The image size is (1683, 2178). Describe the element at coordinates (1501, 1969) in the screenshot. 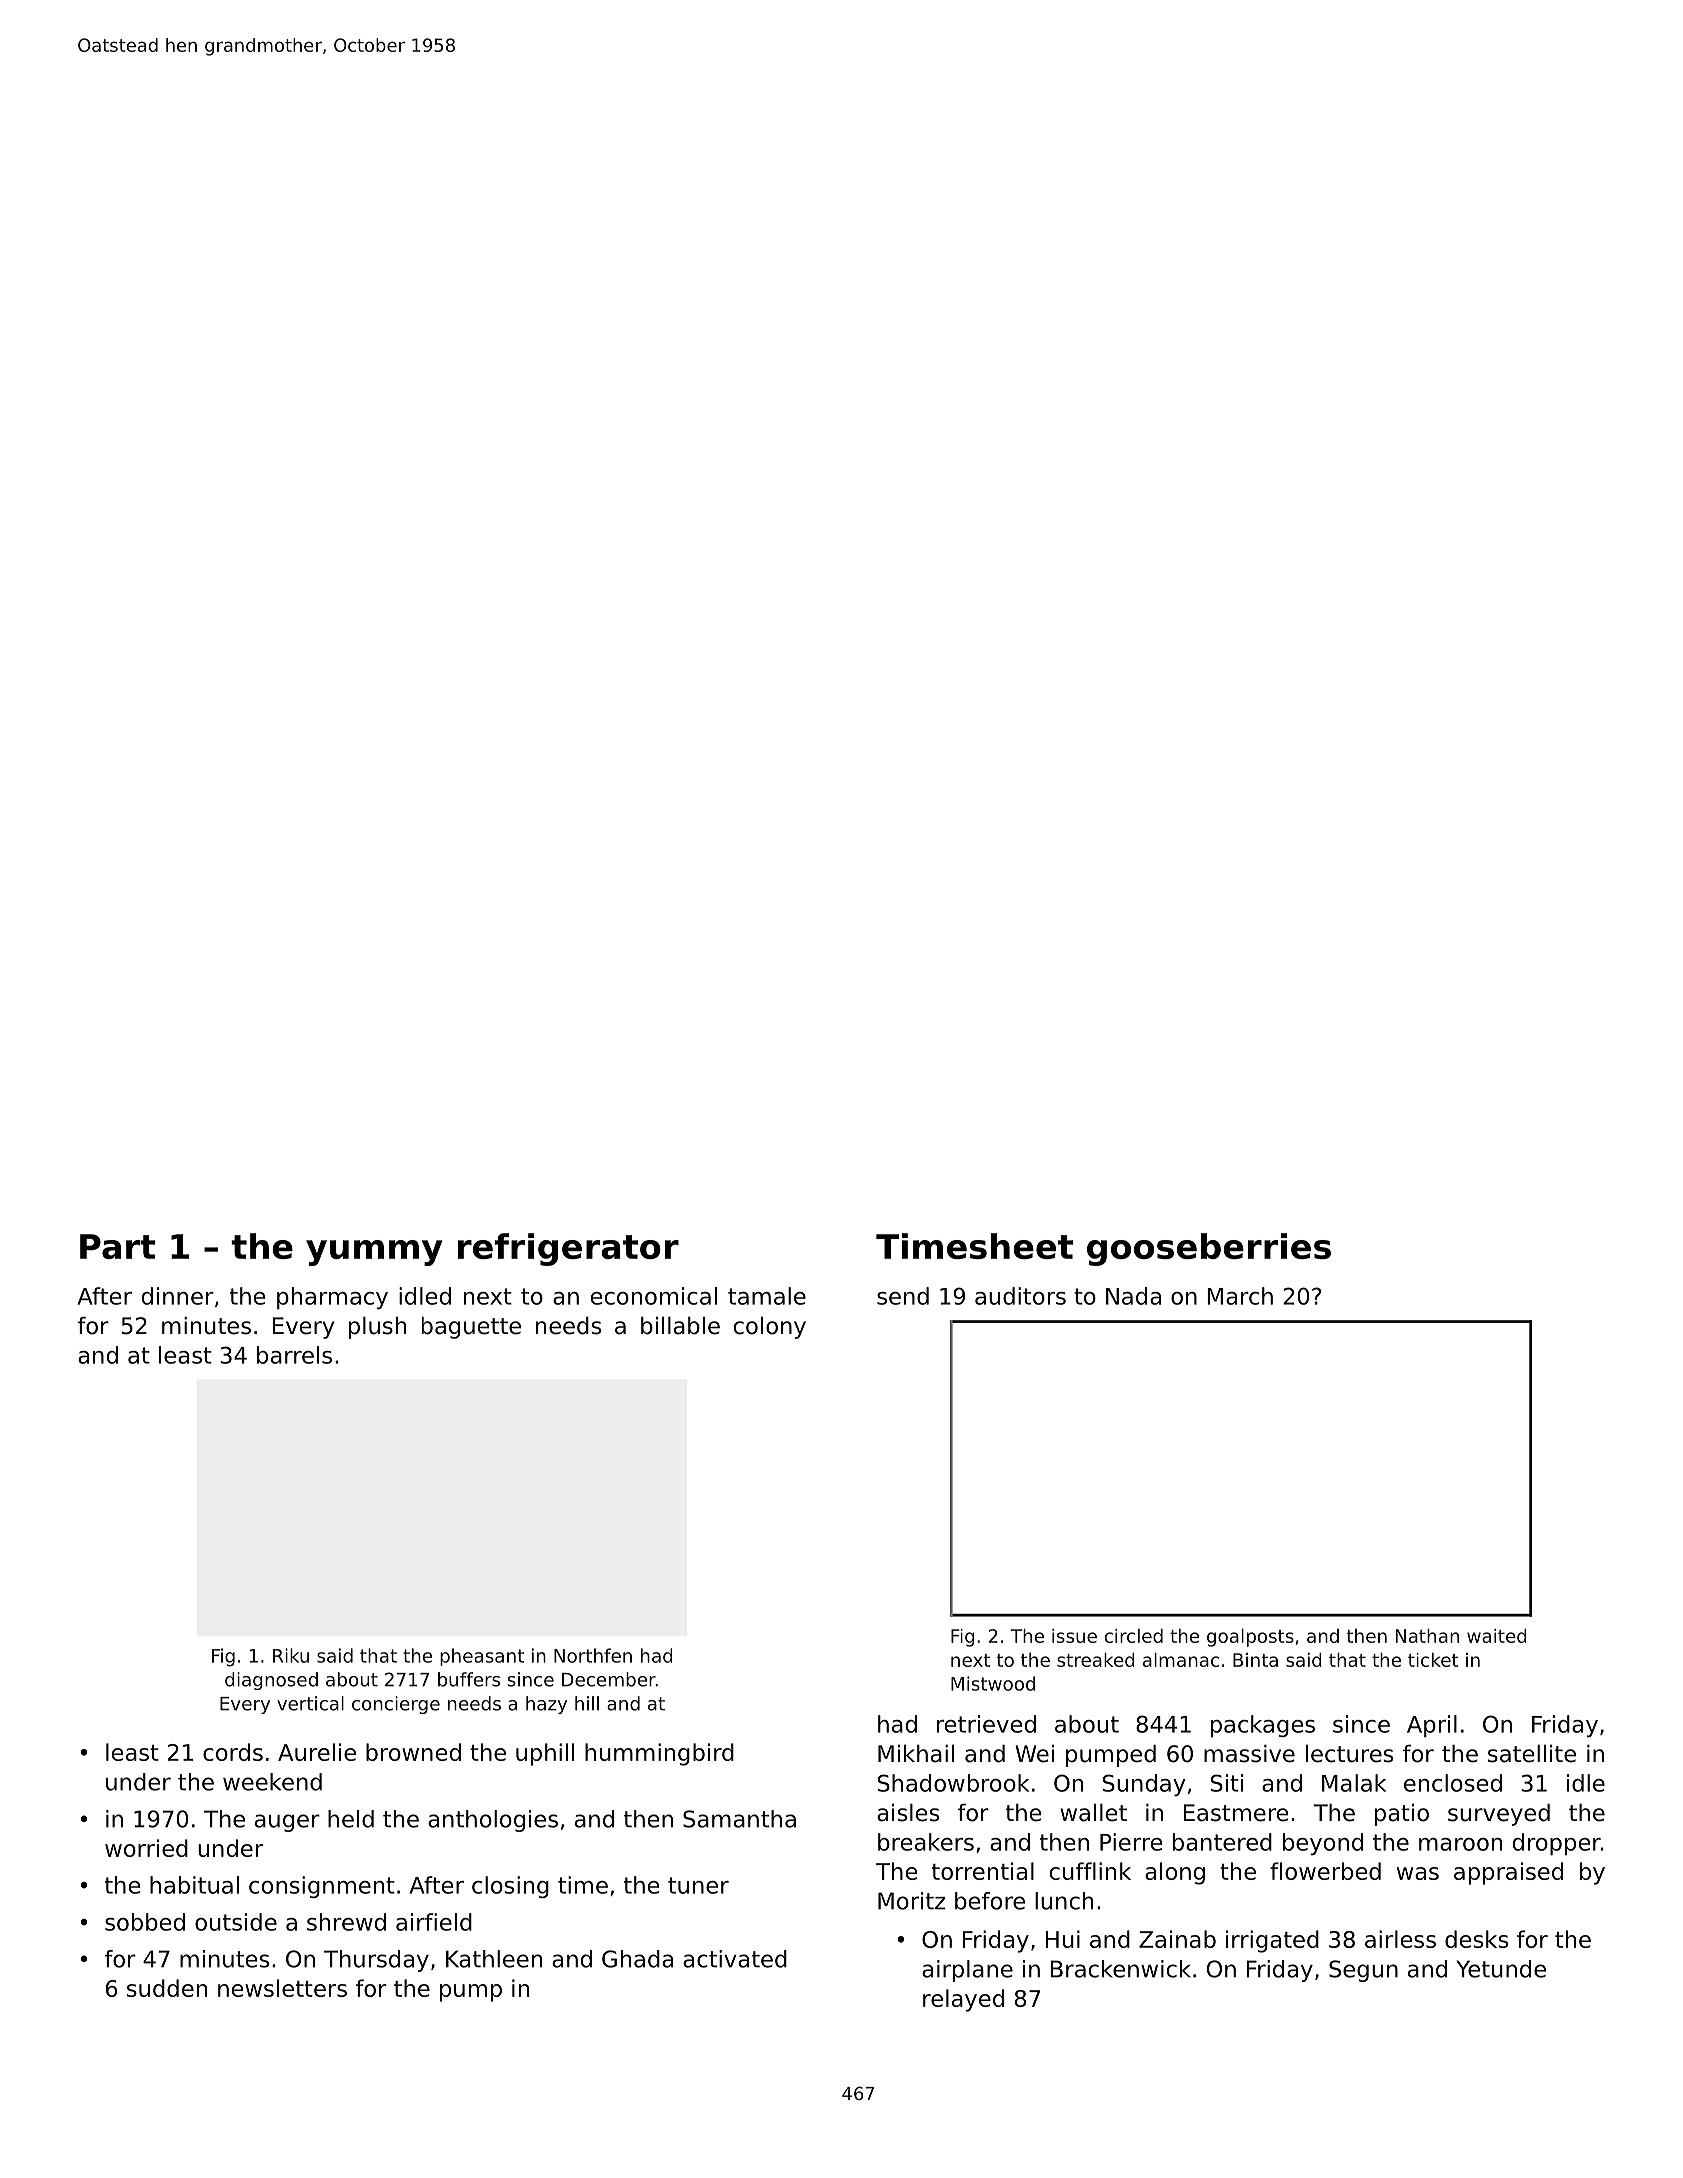

I see `Yetunde` at that location.
